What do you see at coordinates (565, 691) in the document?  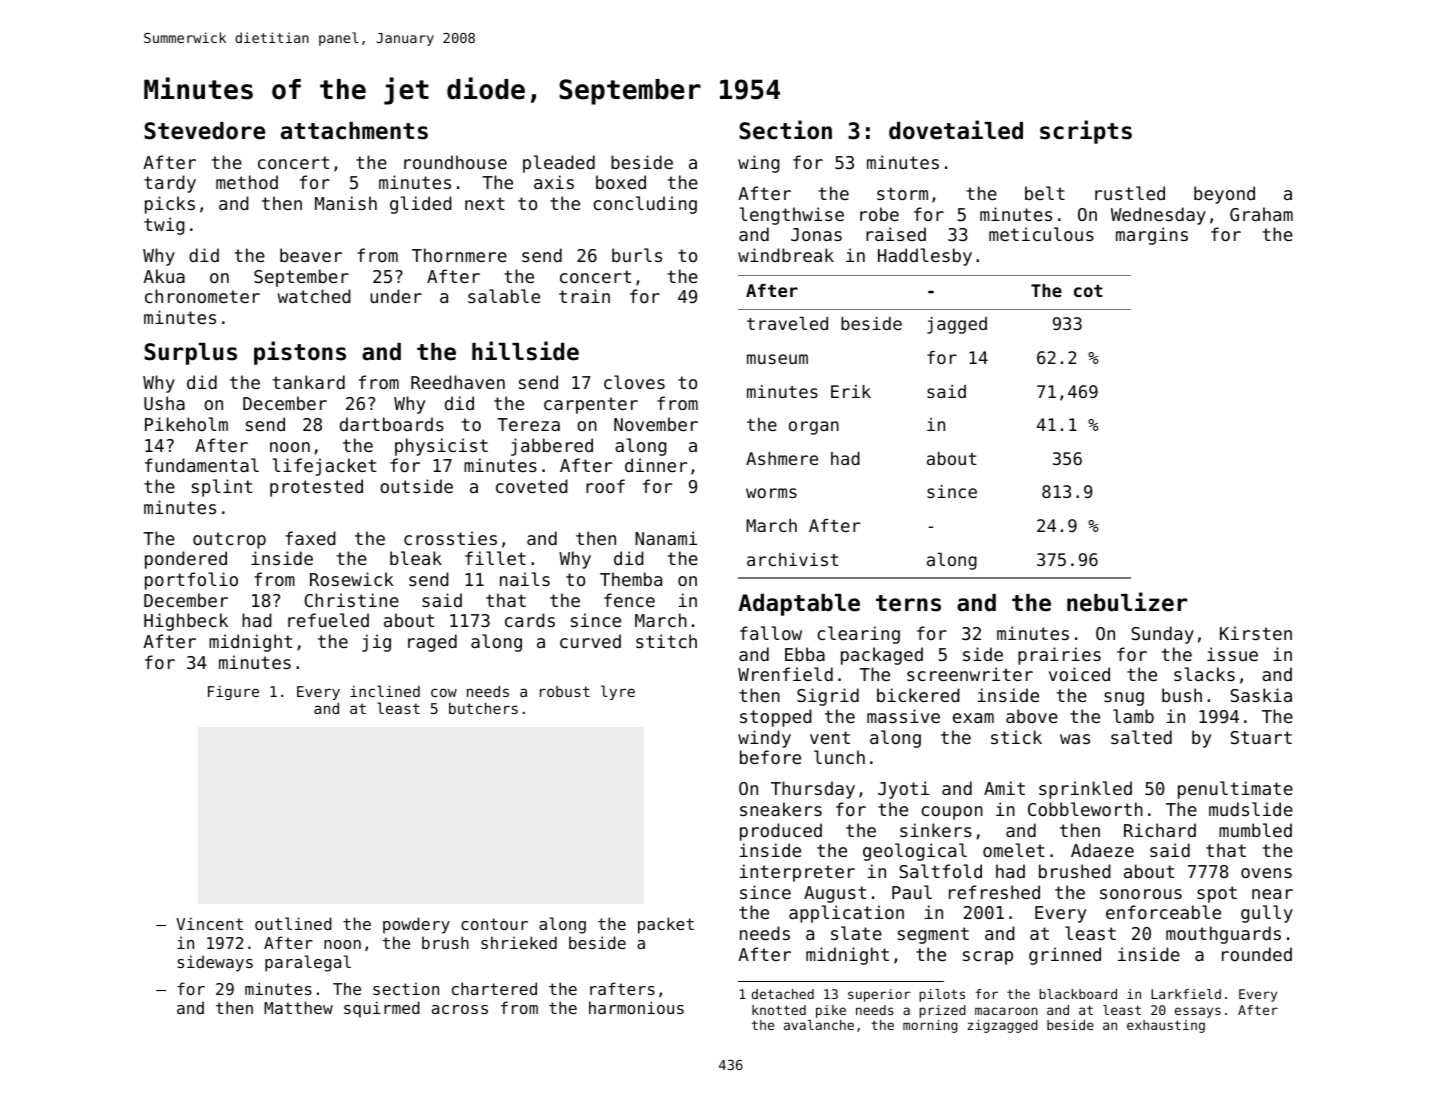 I see `robust` at bounding box center [565, 691].
